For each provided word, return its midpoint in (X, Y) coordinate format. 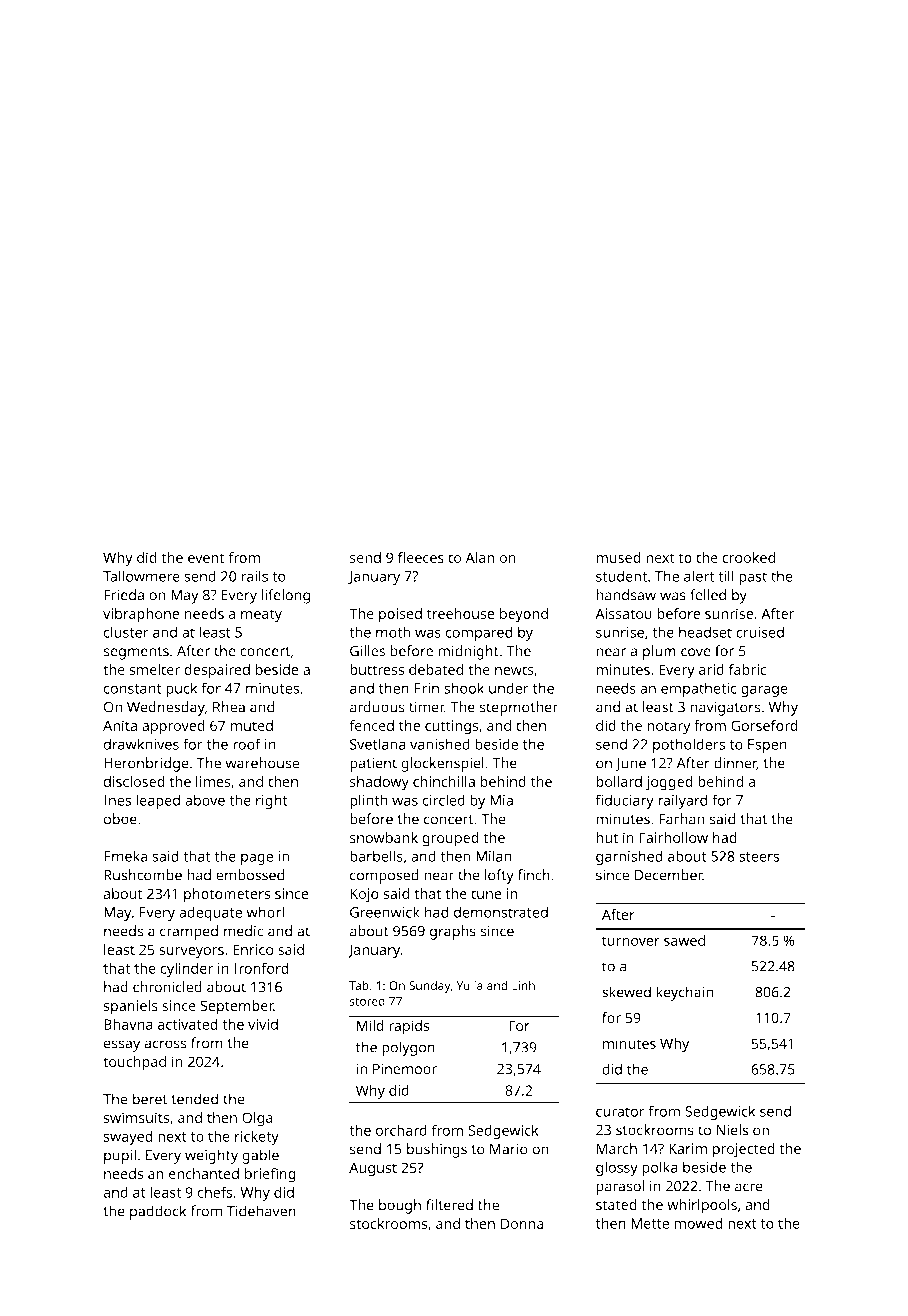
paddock (158, 1212)
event (206, 558)
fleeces (421, 557)
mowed (698, 1223)
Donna (522, 1223)
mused (618, 557)
